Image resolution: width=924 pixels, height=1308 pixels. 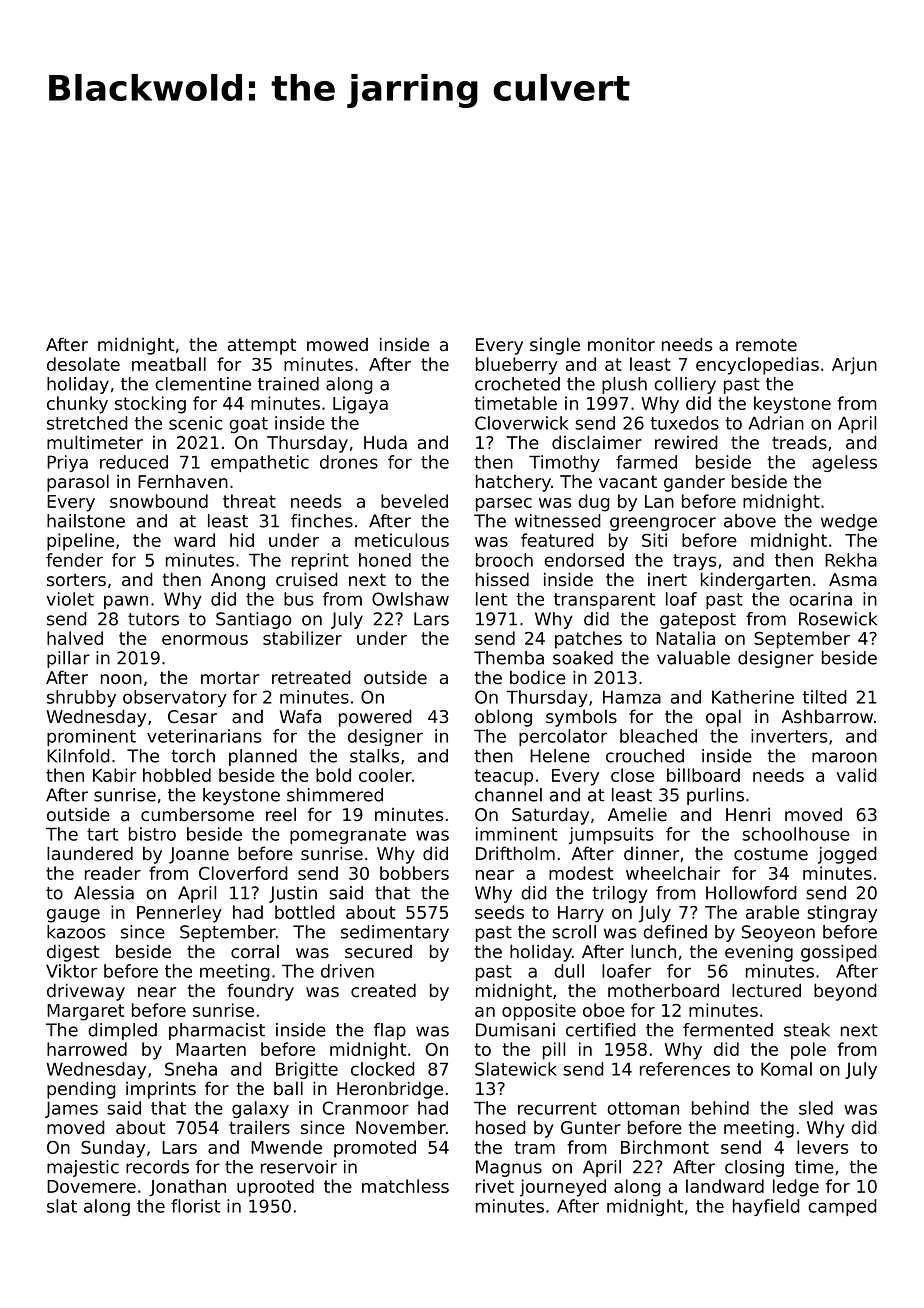 What do you see at coordinates (847, 855) in the screenshot?
I see `jogged` at bounding box center [847, 855].
